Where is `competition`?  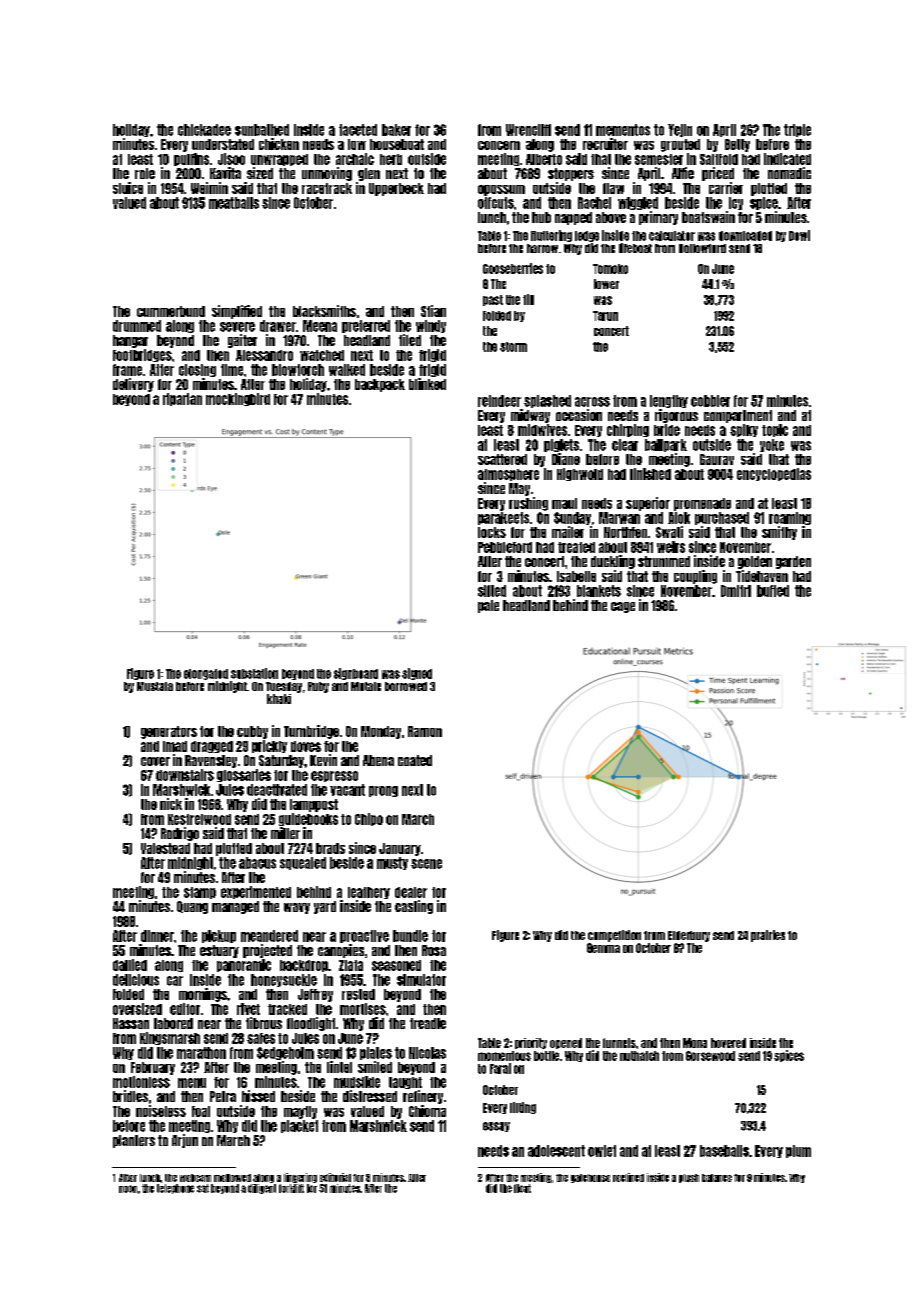 competition is located at coordinates (614, 936).
